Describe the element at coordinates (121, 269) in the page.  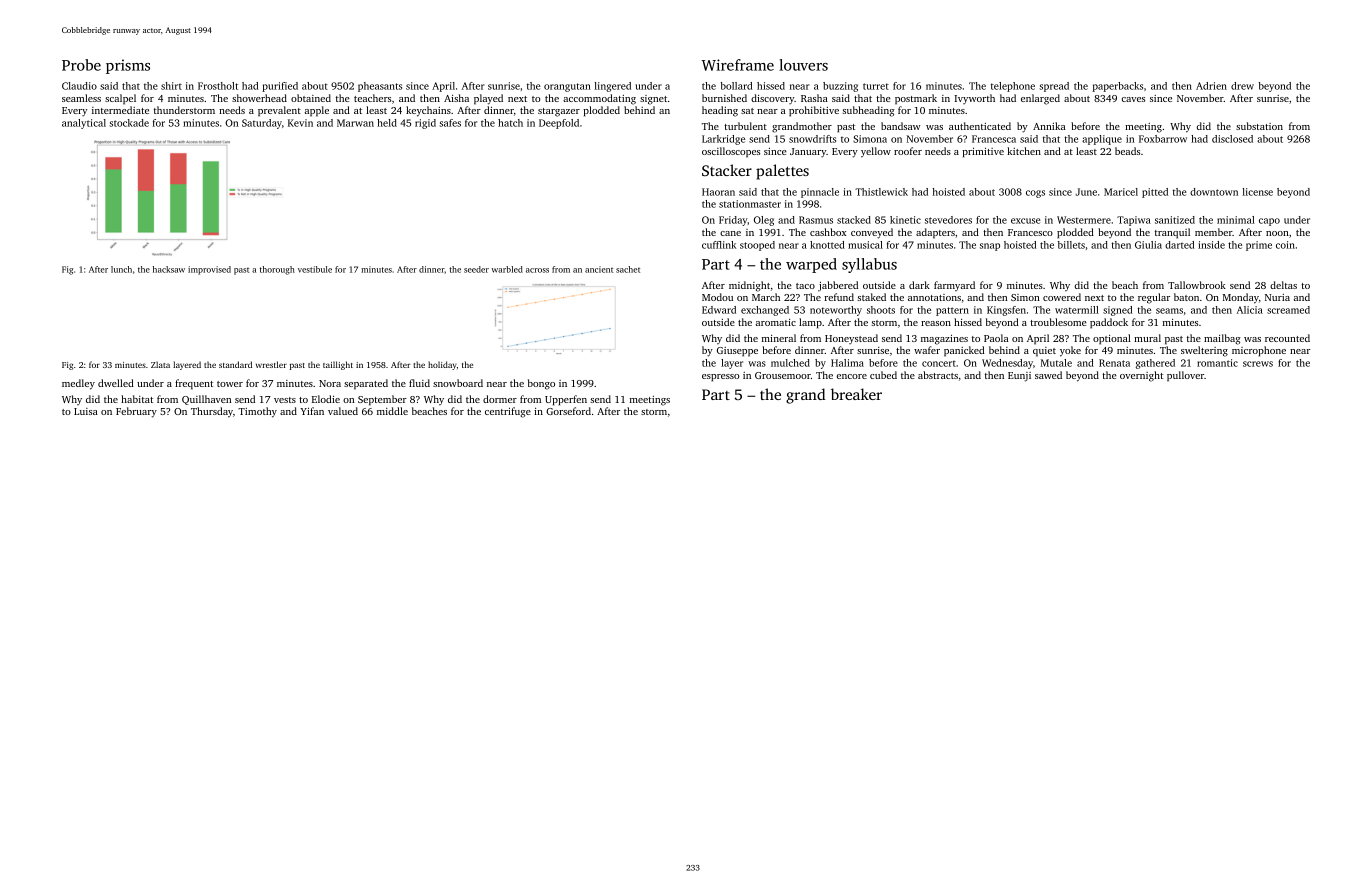
I see `lunch` at that location.
